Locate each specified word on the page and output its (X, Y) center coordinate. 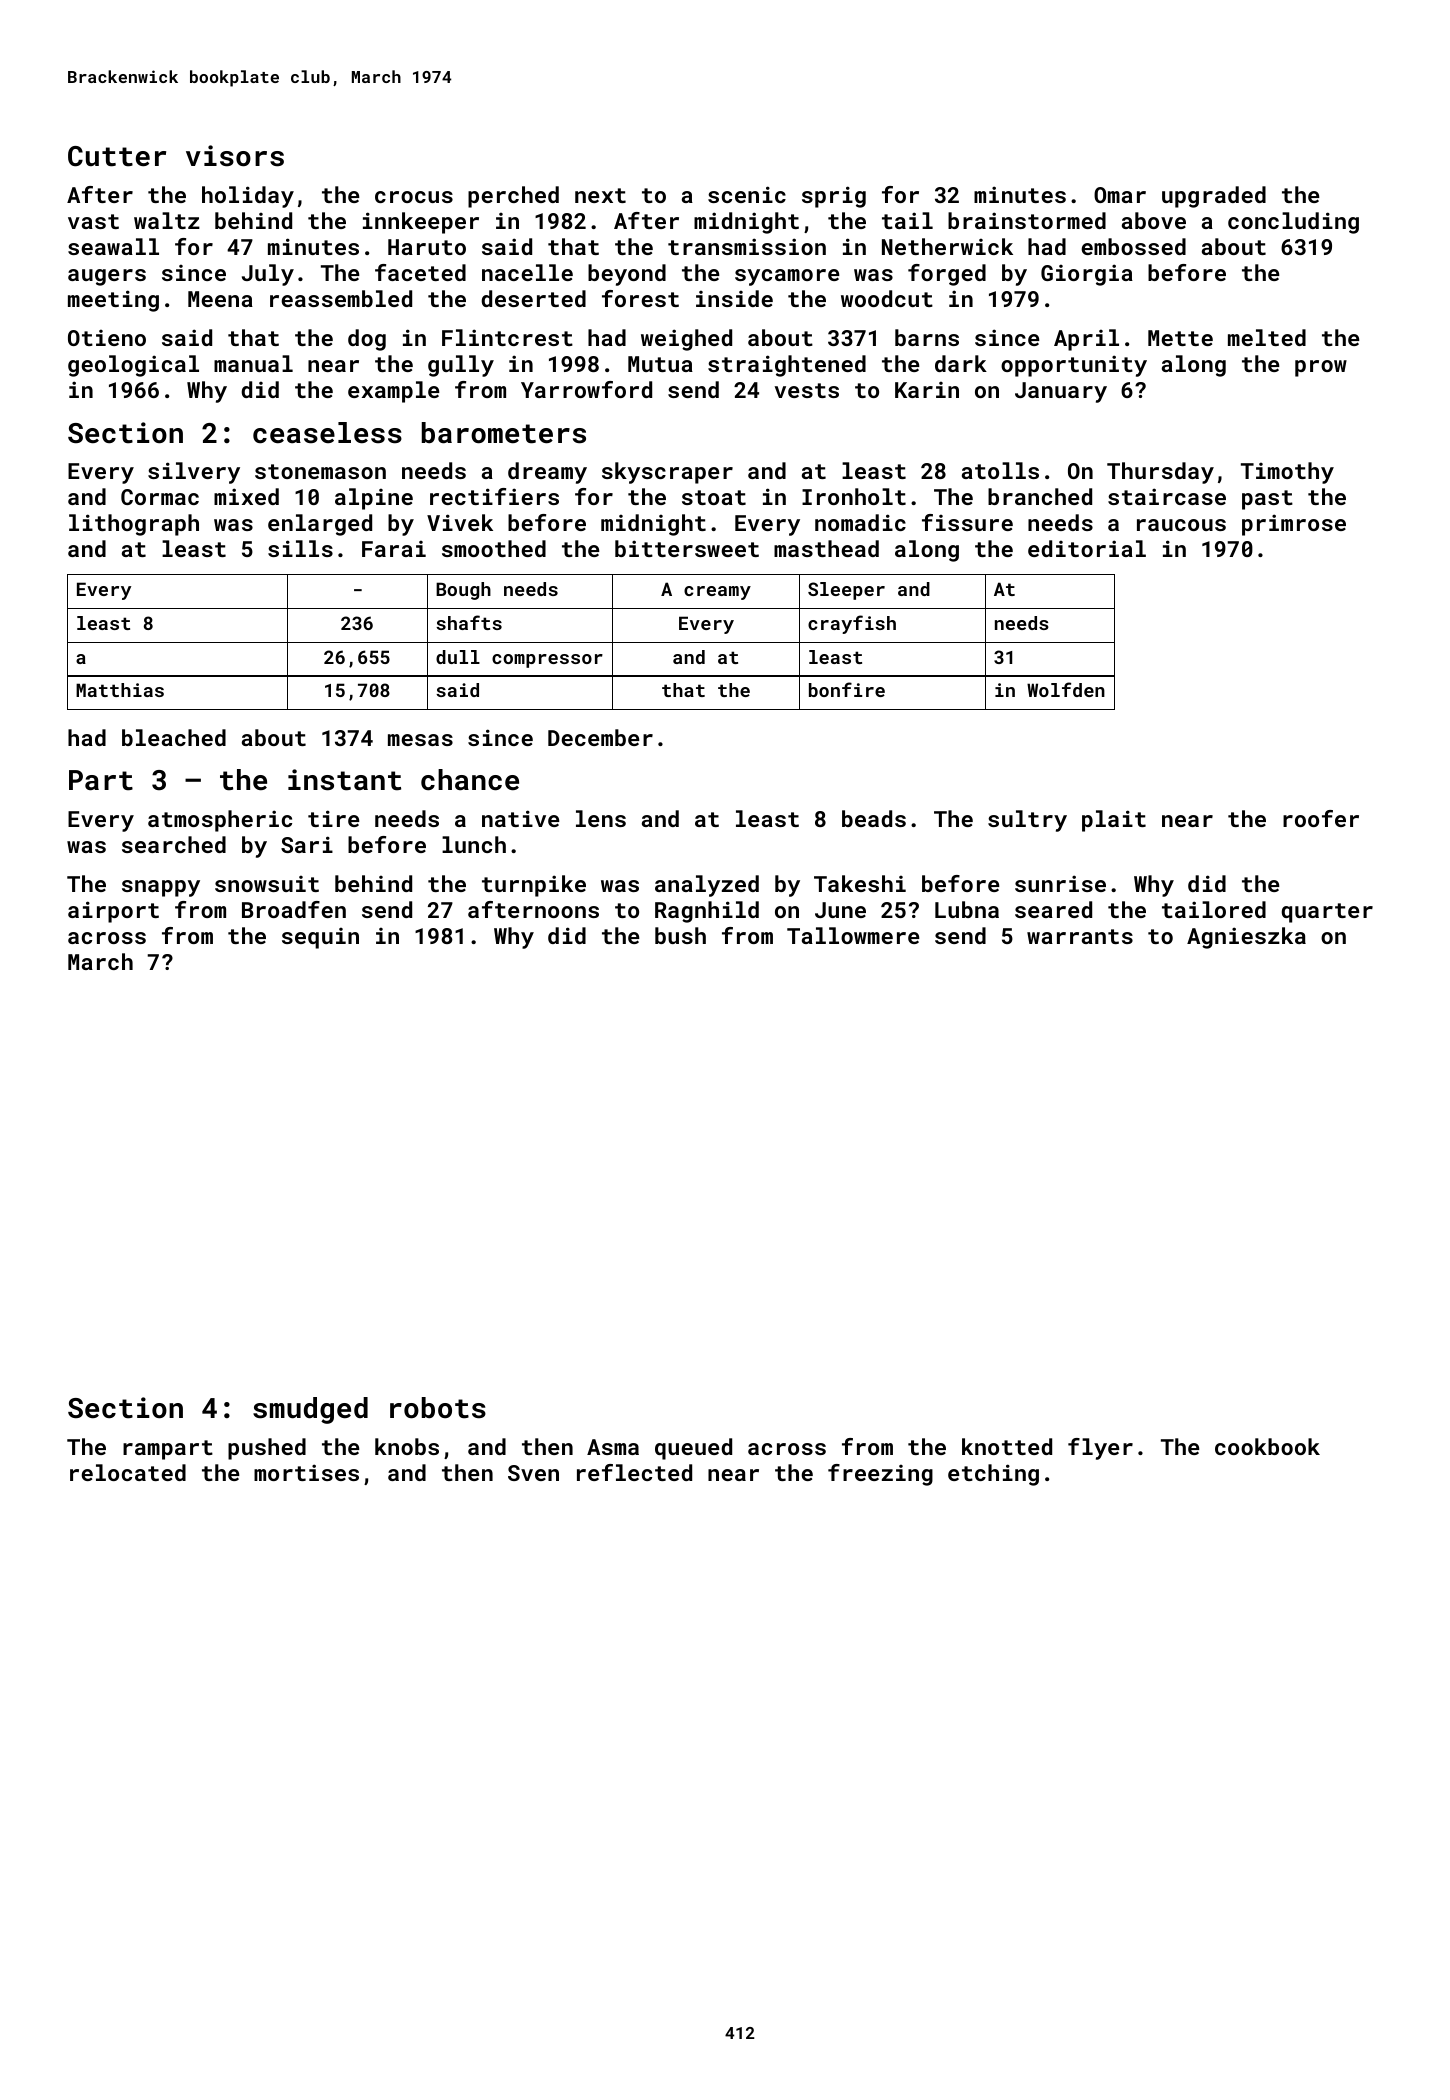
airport (113, 912)
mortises (306, 1472)
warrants (1080, 936)
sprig (834, 197)
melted (1267, 337)
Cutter (117, 156)
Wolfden (1066, 689)
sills (300, 548)
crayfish (852, 624)
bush (680, 935)
